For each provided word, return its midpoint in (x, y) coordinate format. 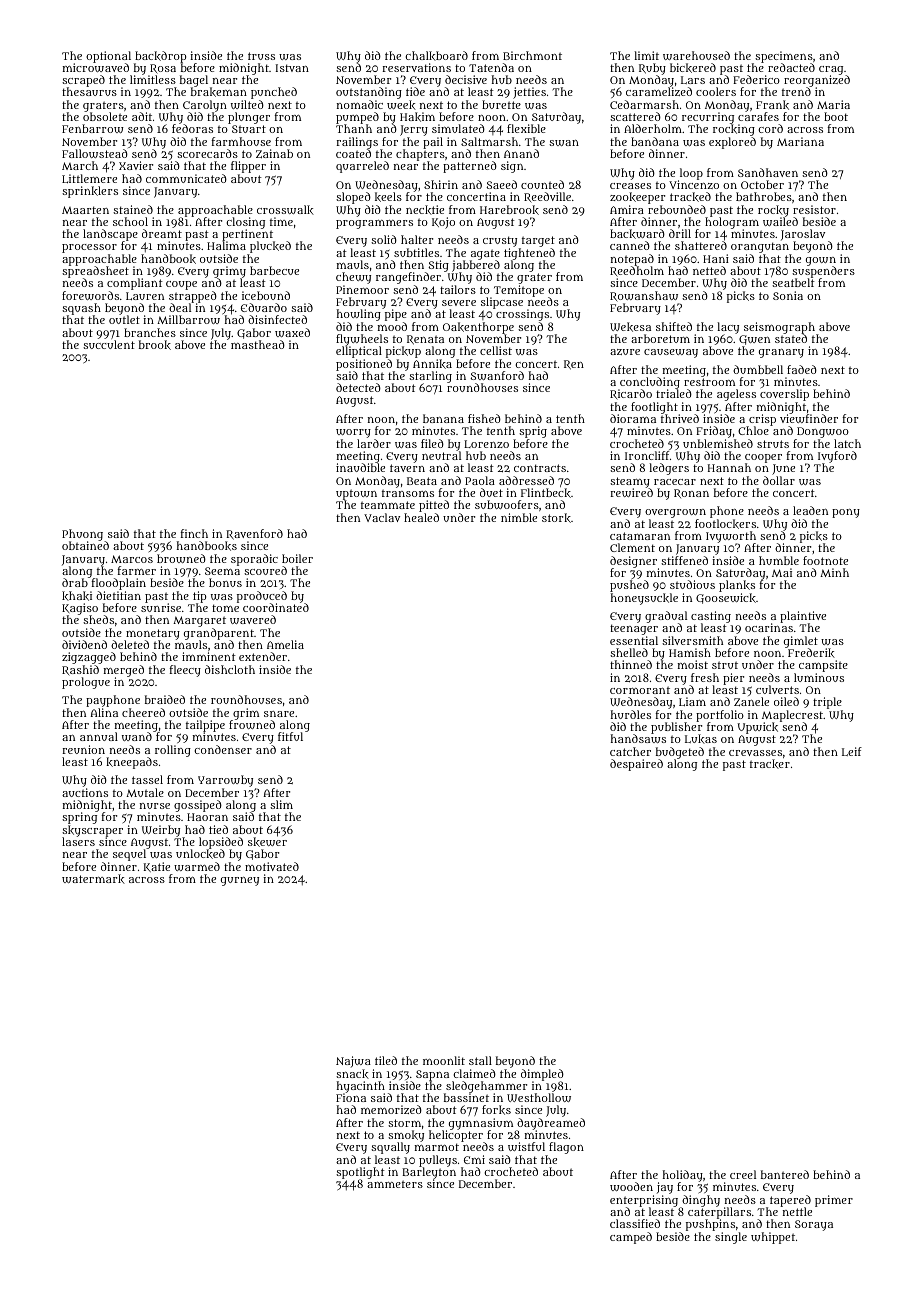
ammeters (395, 1184)
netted (709, 270)
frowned (252, 724)
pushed (629, 586)
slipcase (502, 303)
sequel (129, 855)
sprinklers (90, 192)
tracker (770, 764)
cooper (763, 459)
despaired (636, 765)
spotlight (360, 1173)
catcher (630, 751)
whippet (773, 1238)
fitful (290, 737)
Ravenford (254, 534)
